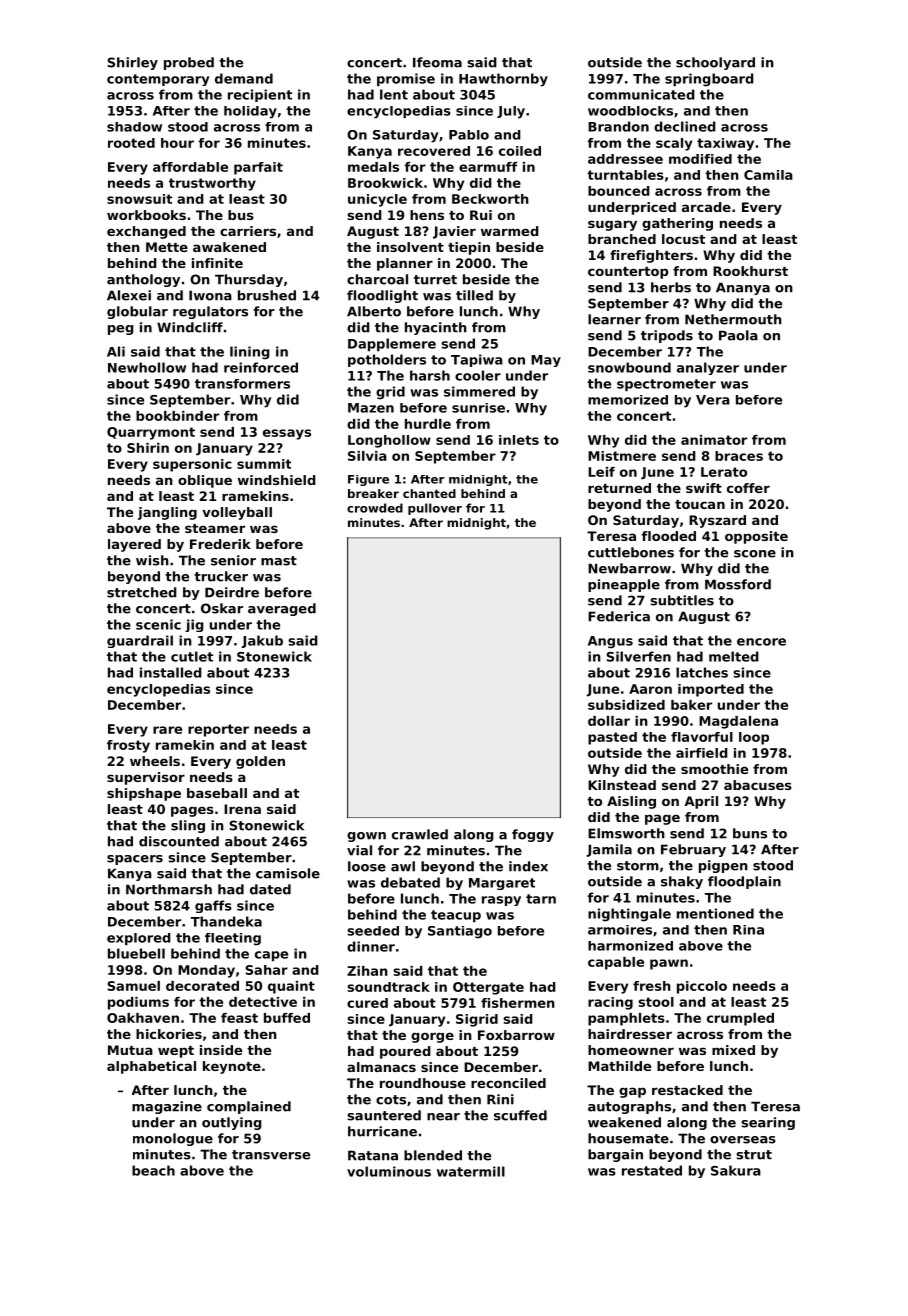 This screenshot has height=1316, width=908. Describe the element at coordinates (650, 689) in the screenshot. I see `Aaron` at that location.
